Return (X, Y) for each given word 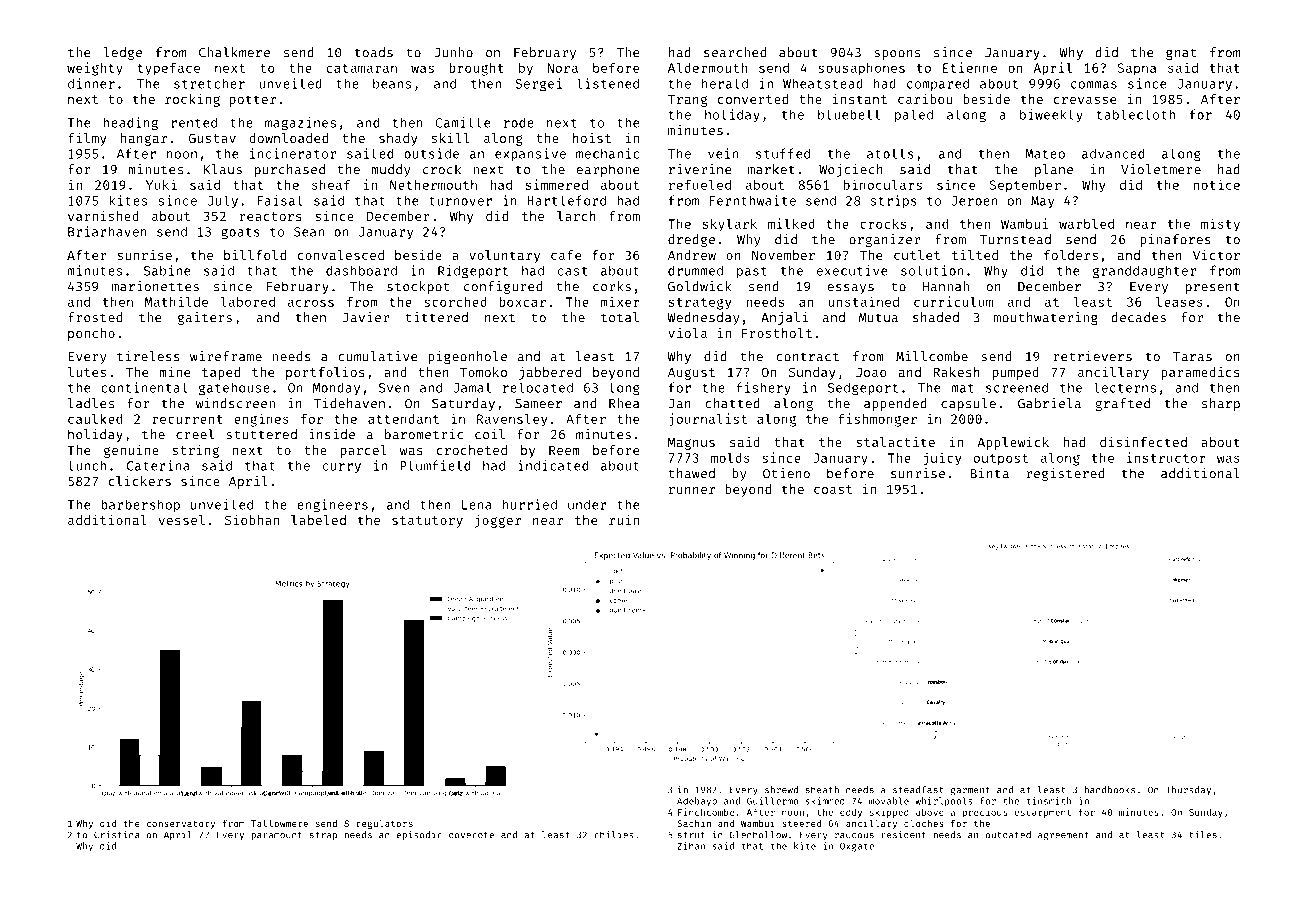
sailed (370, 153)
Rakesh (957, 372)
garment (970, 791)
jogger (498, 521)
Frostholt (777, 333)
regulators (384, 824)
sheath (822, 790)
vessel (182, 520)
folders (1071, 255)
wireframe (226, 356)
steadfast (918, 790)
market (771, 169)
